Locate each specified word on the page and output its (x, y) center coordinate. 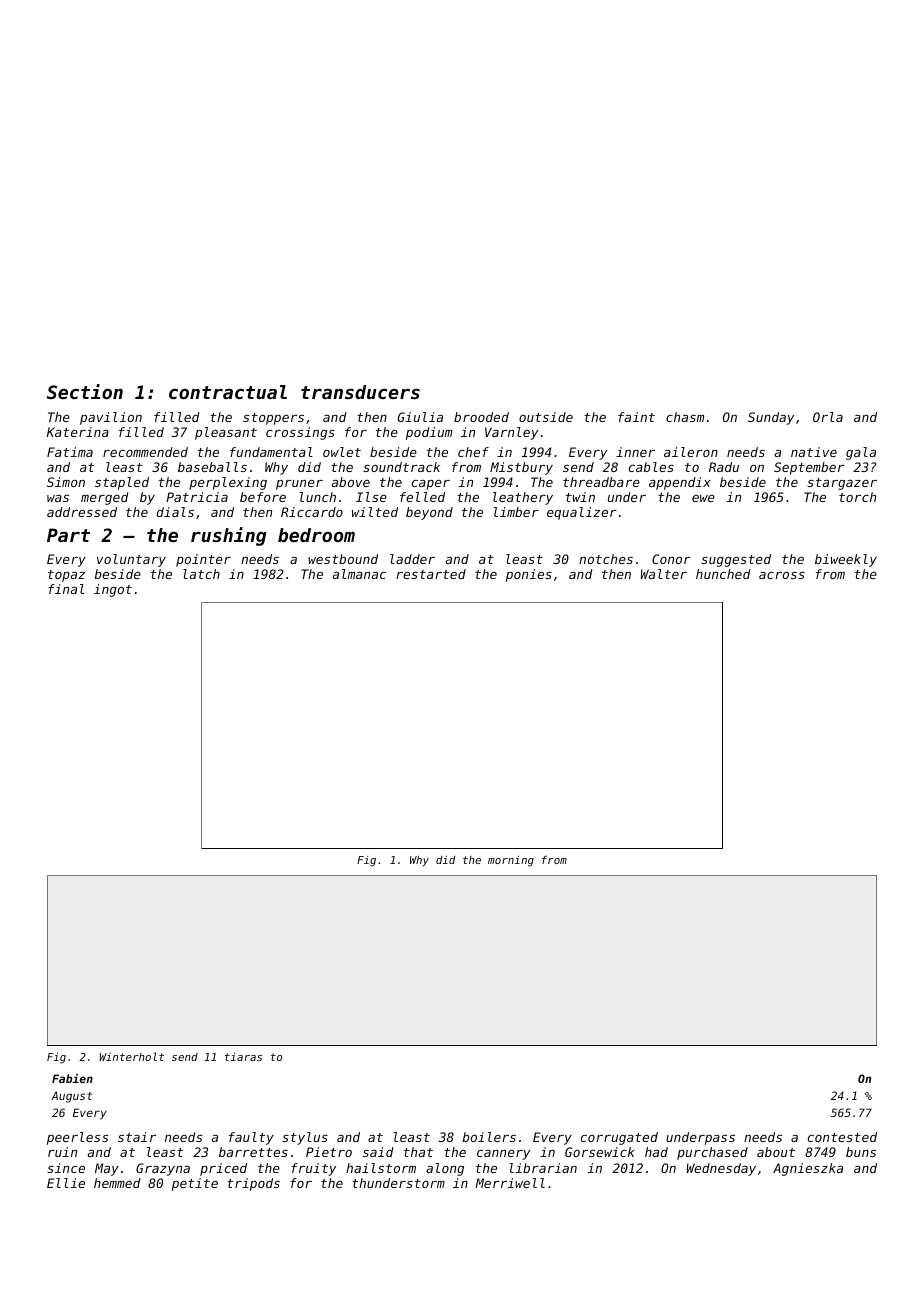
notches (606, 559)
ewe (703, 498)
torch (857, 497)
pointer (203, 560)
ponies (529, 575)
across (782, 575)
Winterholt (131, 1056)
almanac (359, 574)
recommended (145, 452)
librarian (543, 1168)
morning (511, 861)
